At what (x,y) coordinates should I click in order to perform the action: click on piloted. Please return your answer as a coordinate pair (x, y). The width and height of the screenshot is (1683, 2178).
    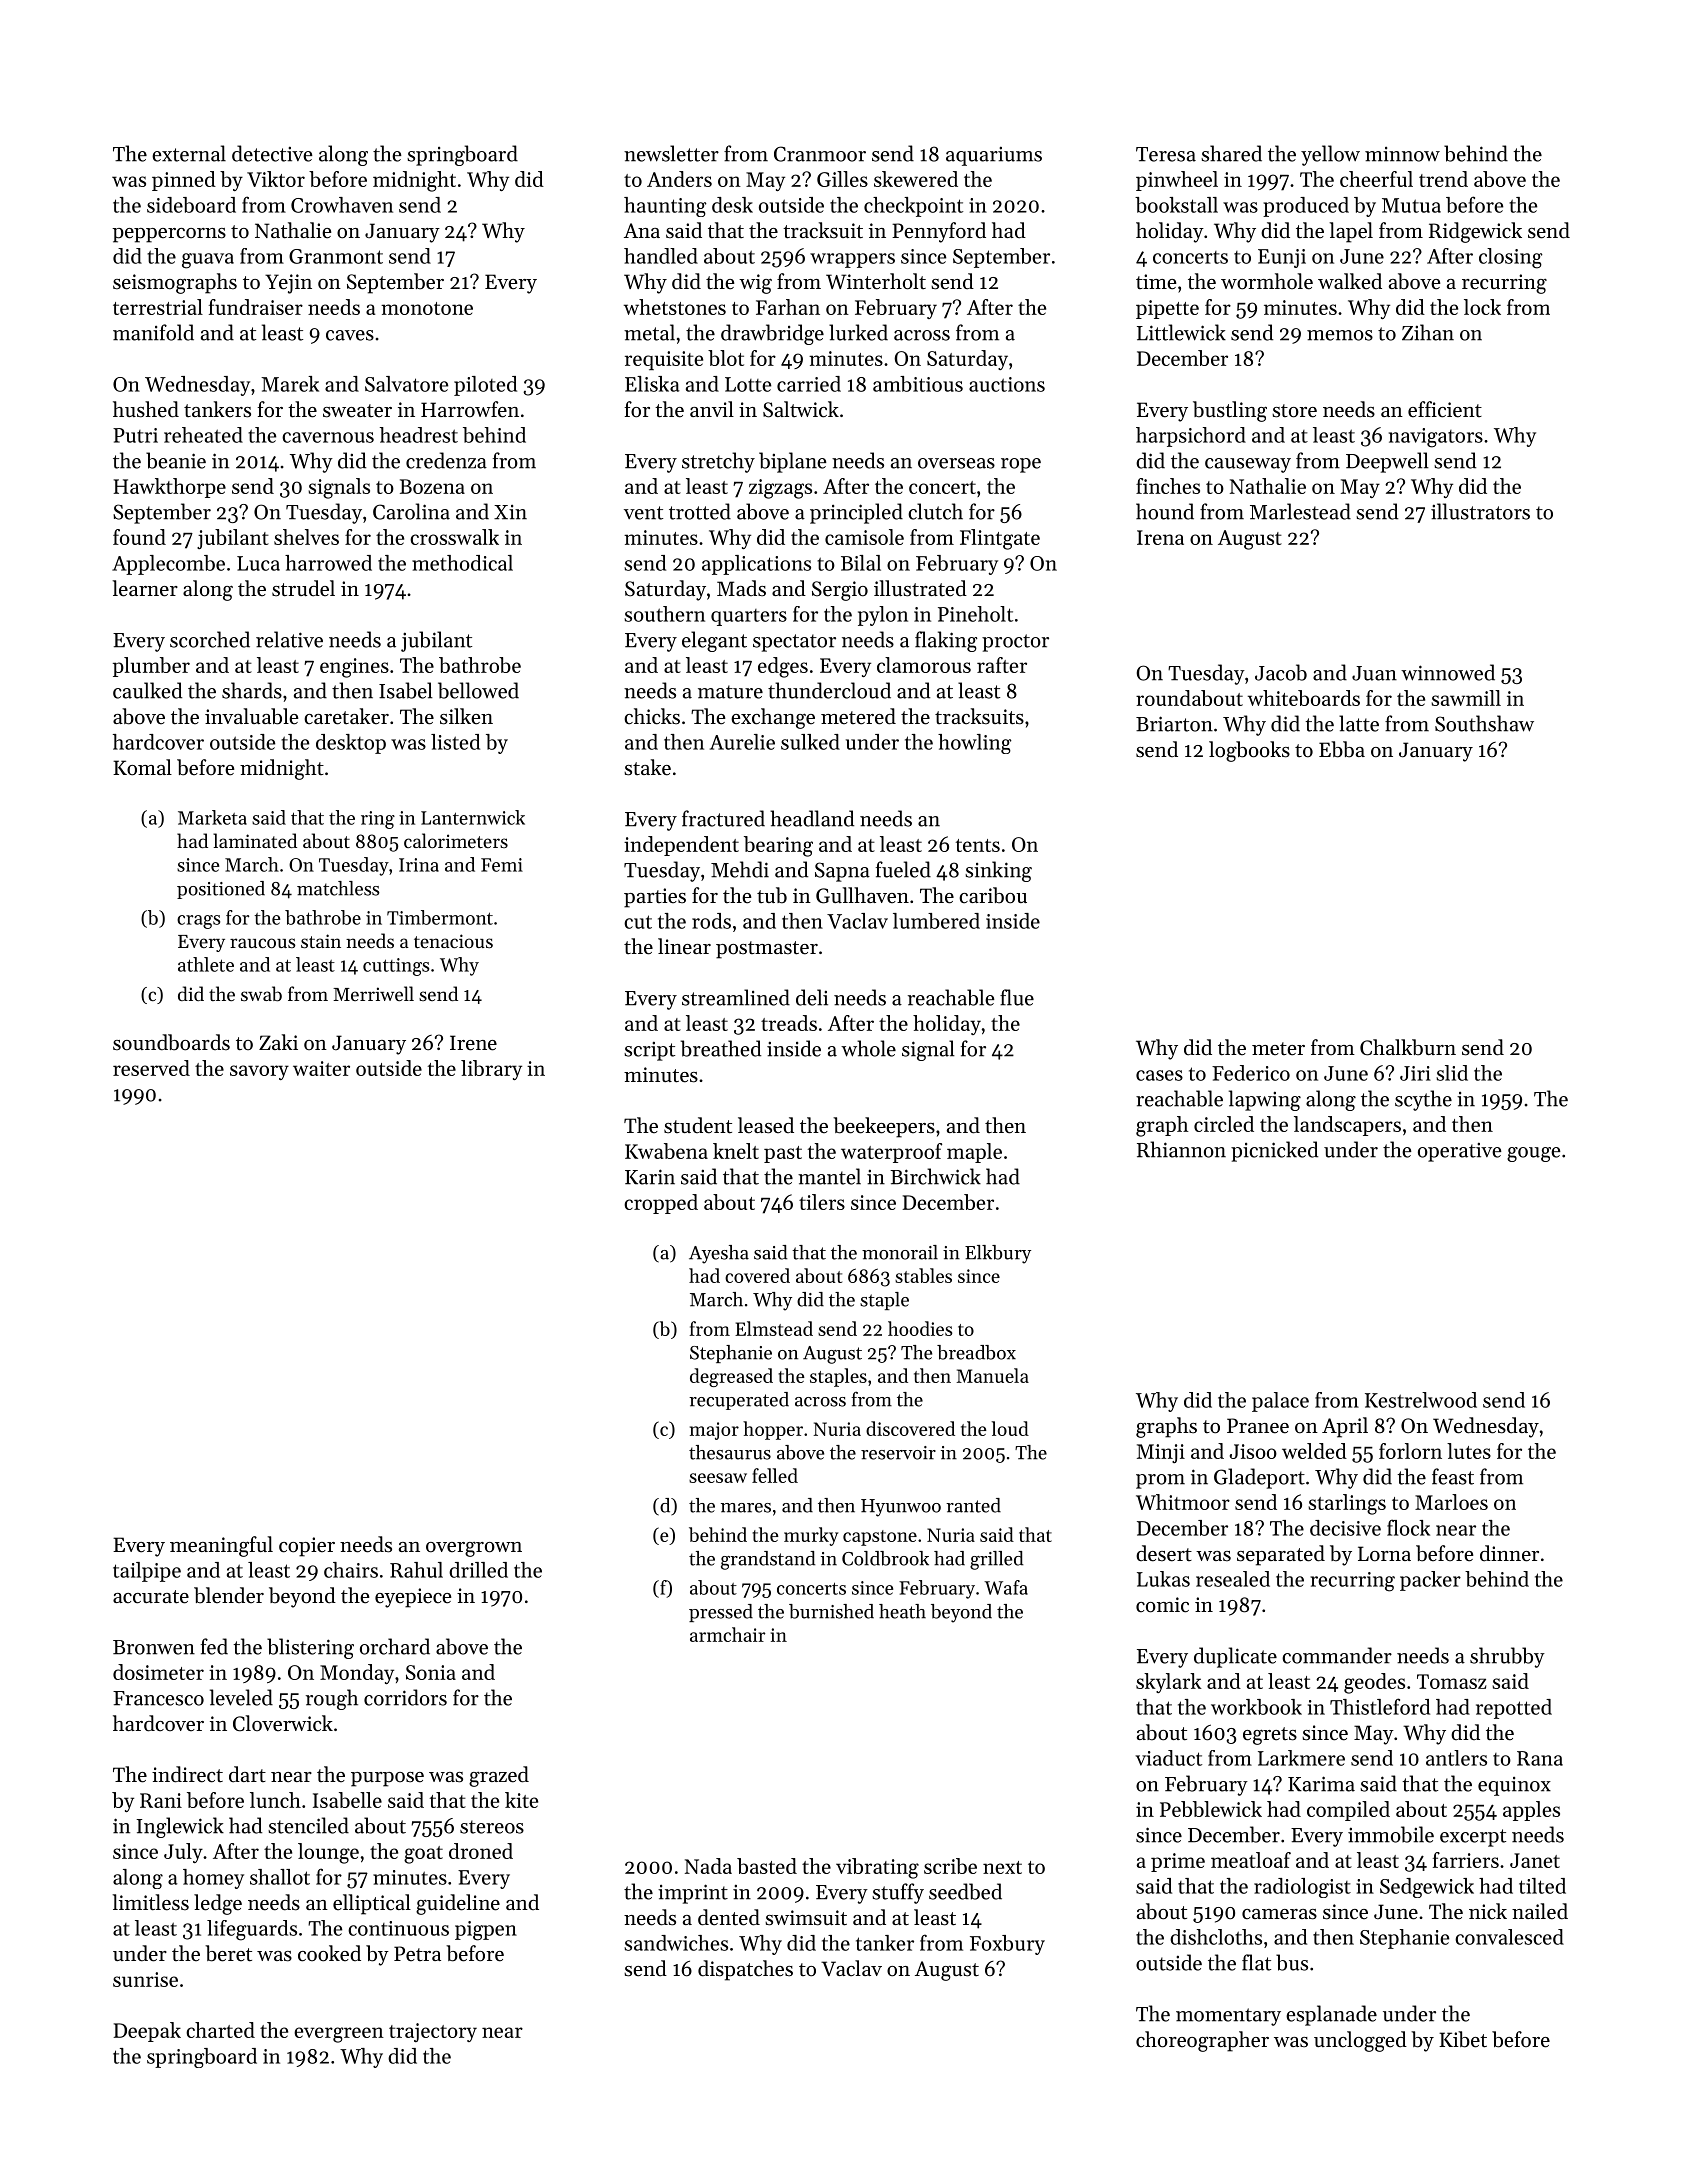
    Looking at the image, I should click on (485, 386).
